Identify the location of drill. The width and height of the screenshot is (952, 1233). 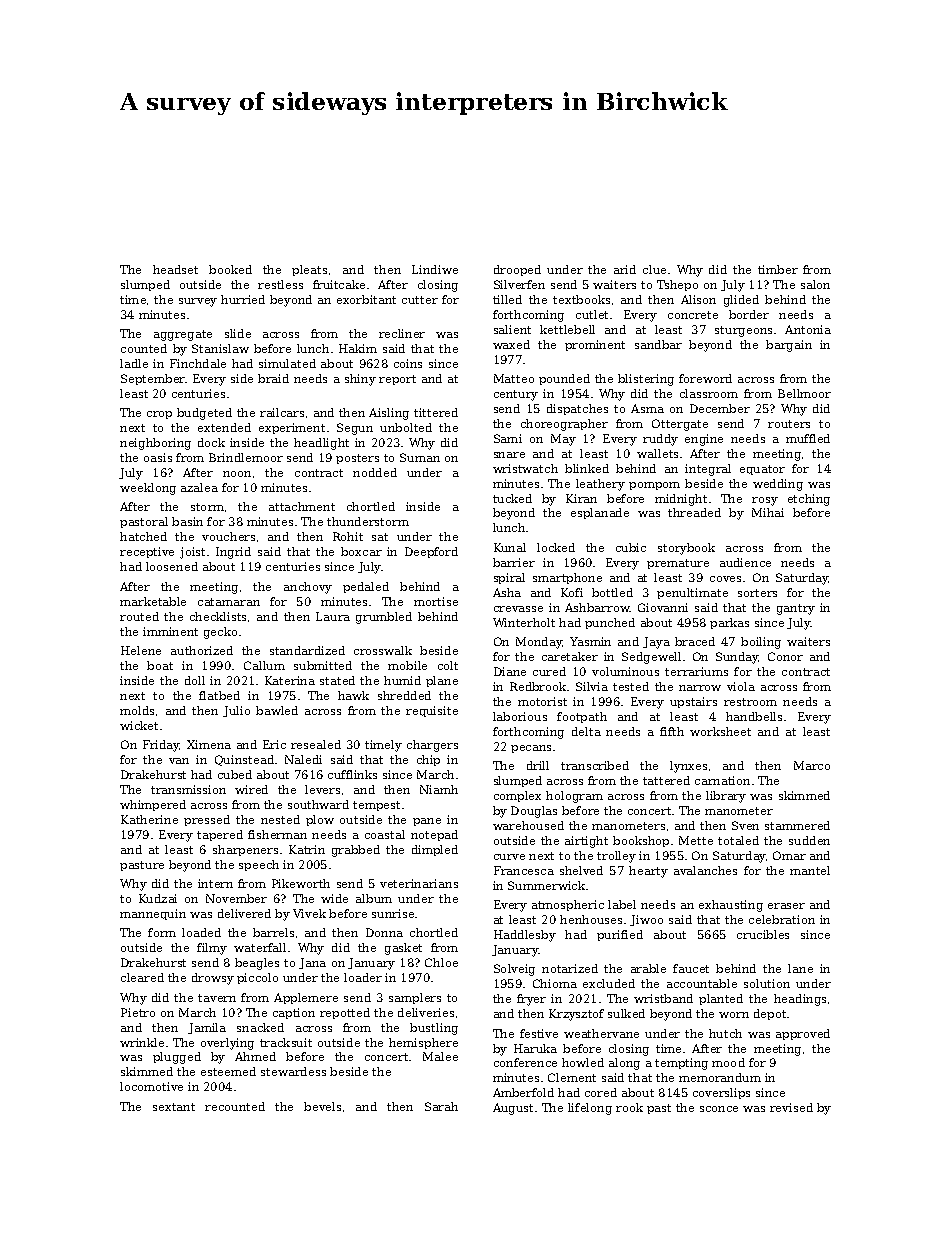
(538, 765).
